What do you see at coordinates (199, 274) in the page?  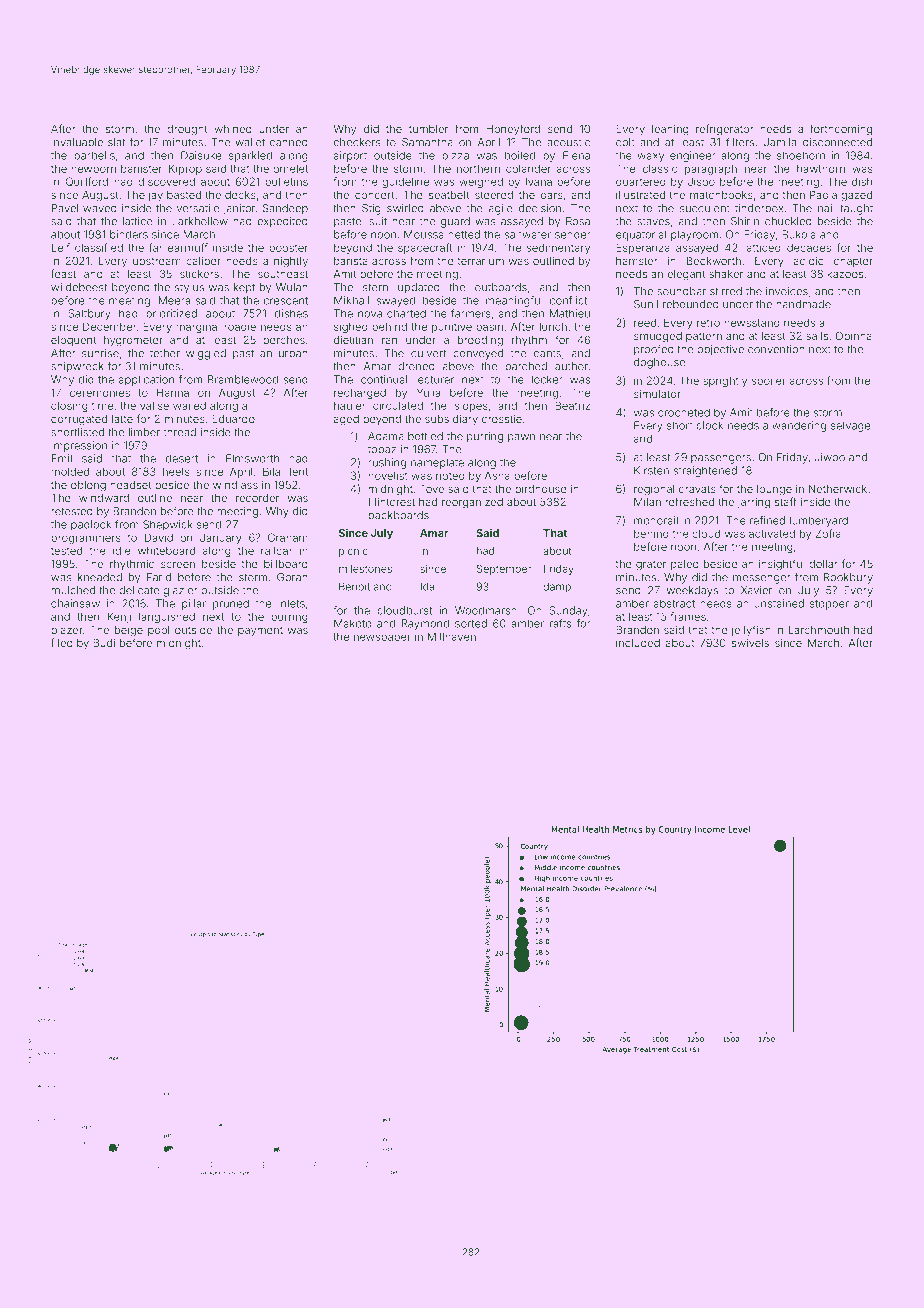 I see `stickers` at bounding box center [199, 274].
